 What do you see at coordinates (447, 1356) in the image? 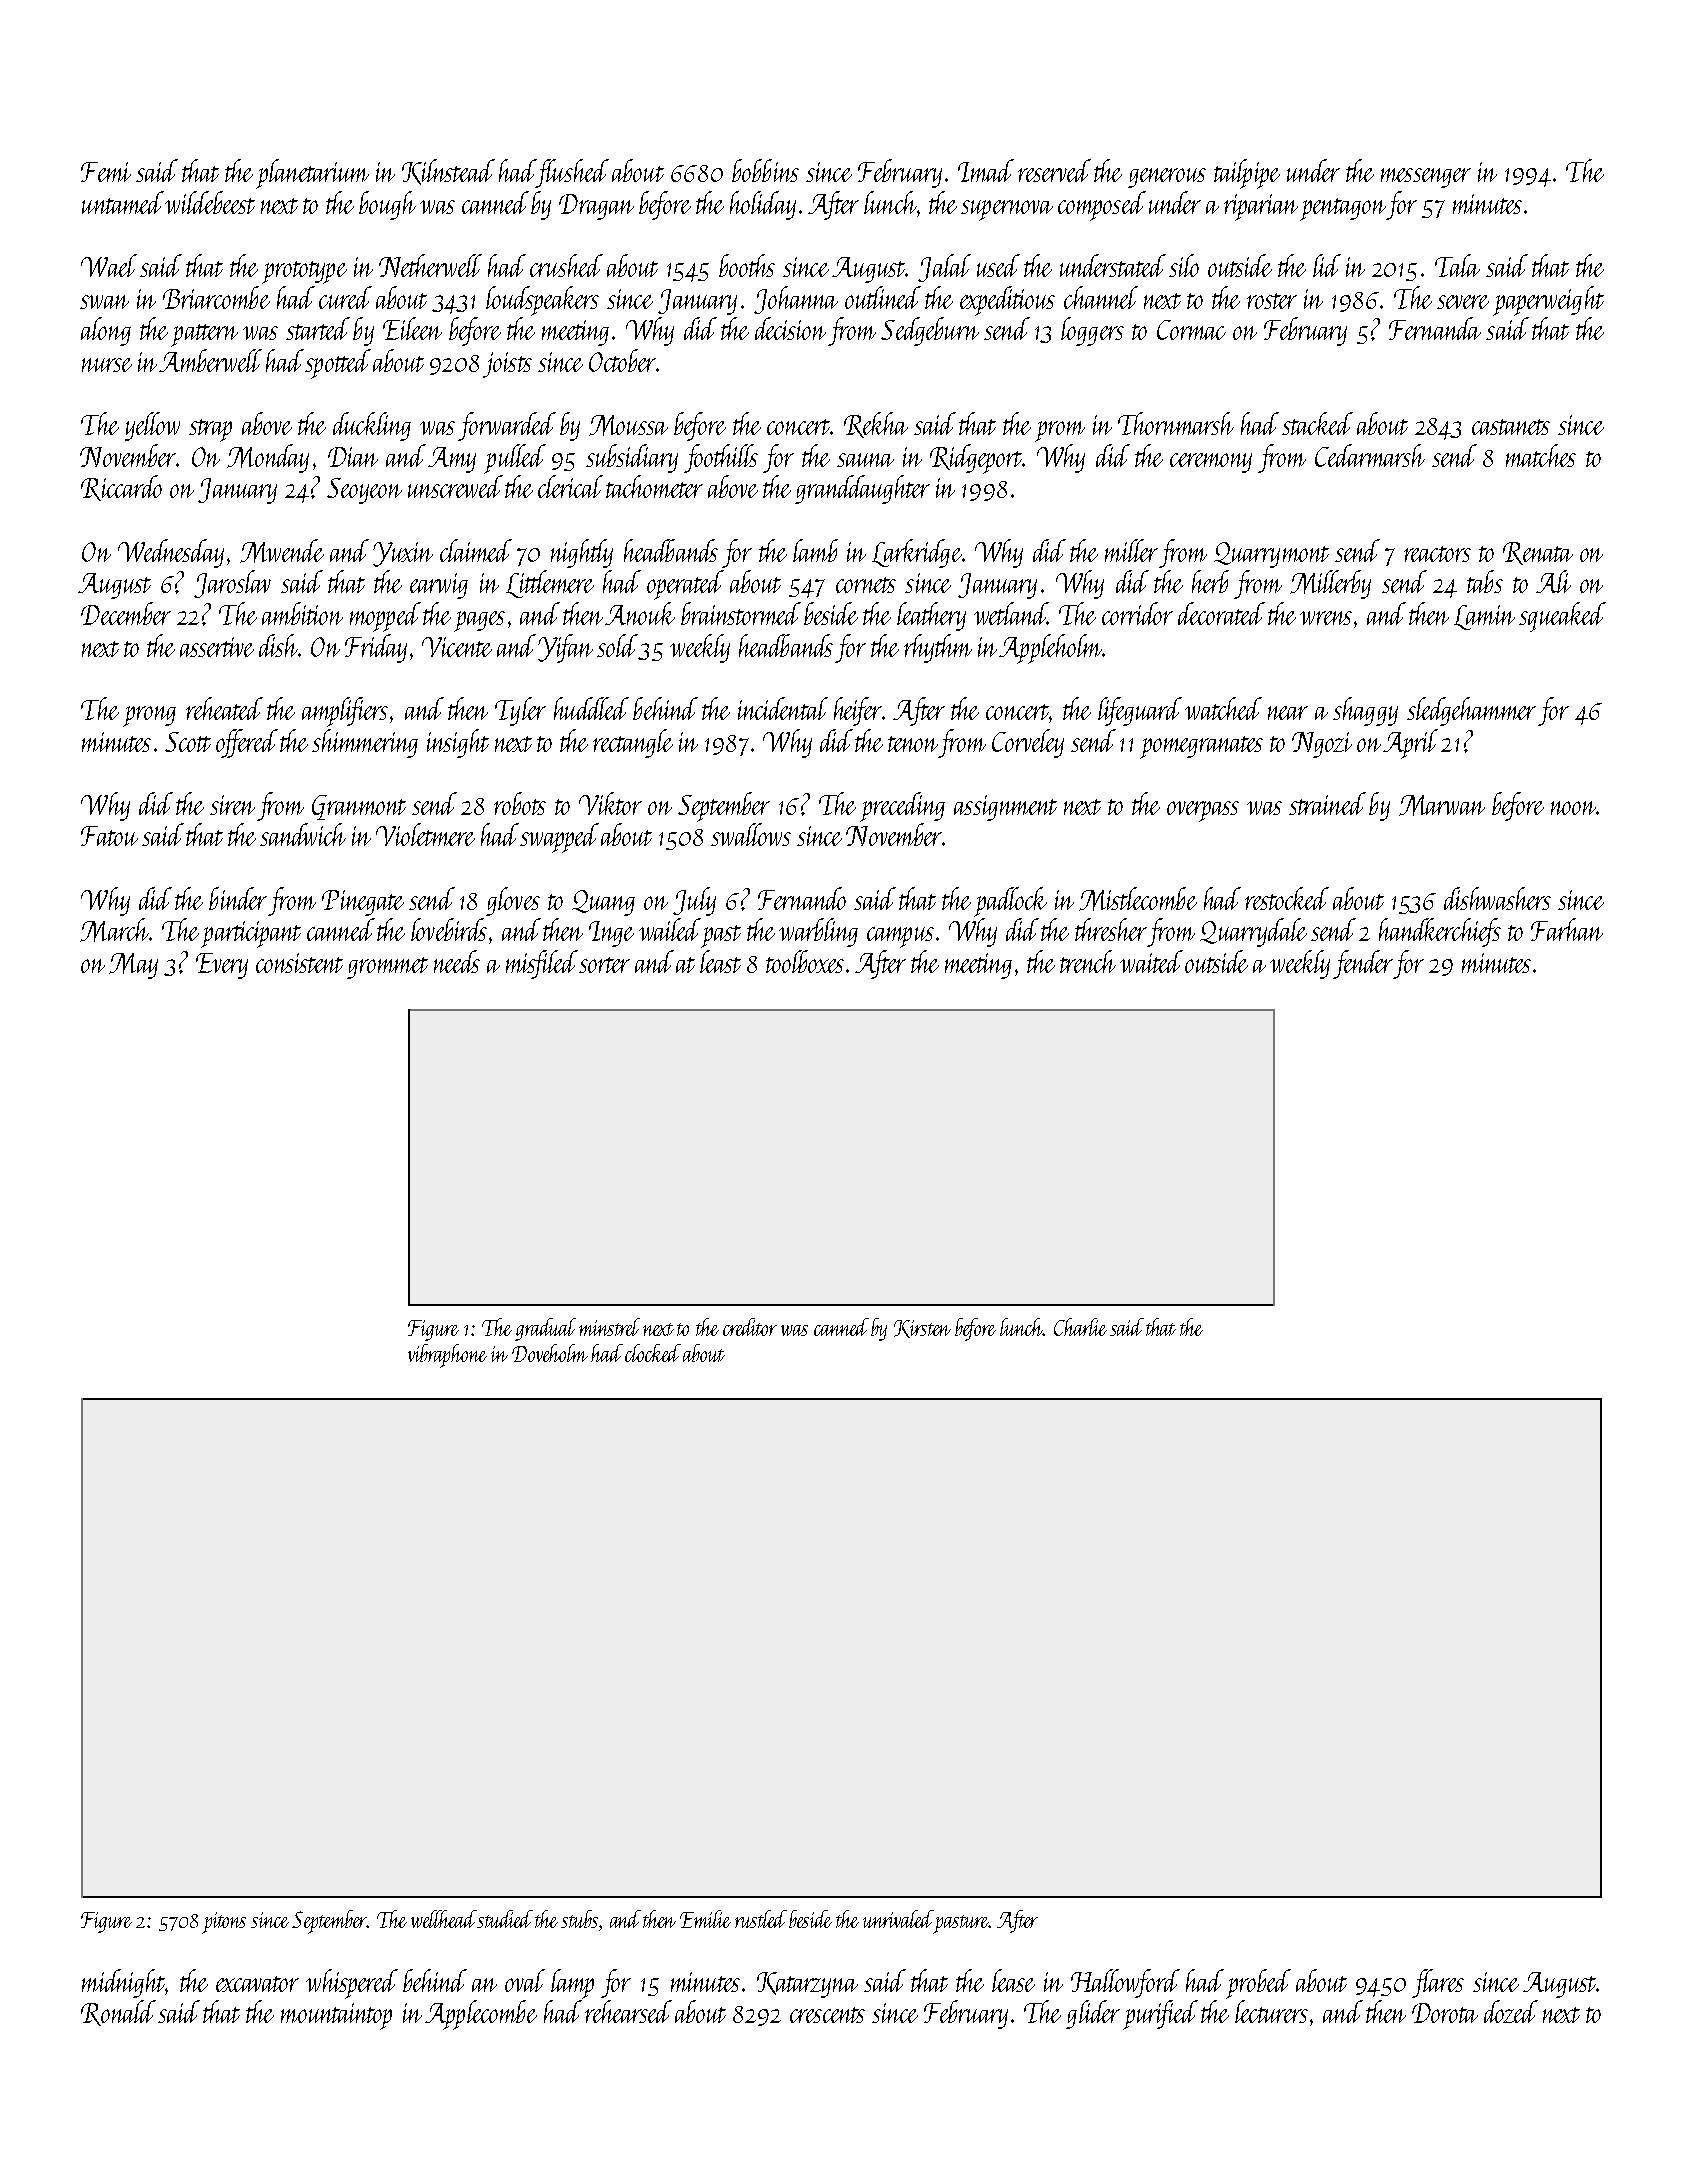
I see `vibraphone` at bounding box center [447, 1356].
